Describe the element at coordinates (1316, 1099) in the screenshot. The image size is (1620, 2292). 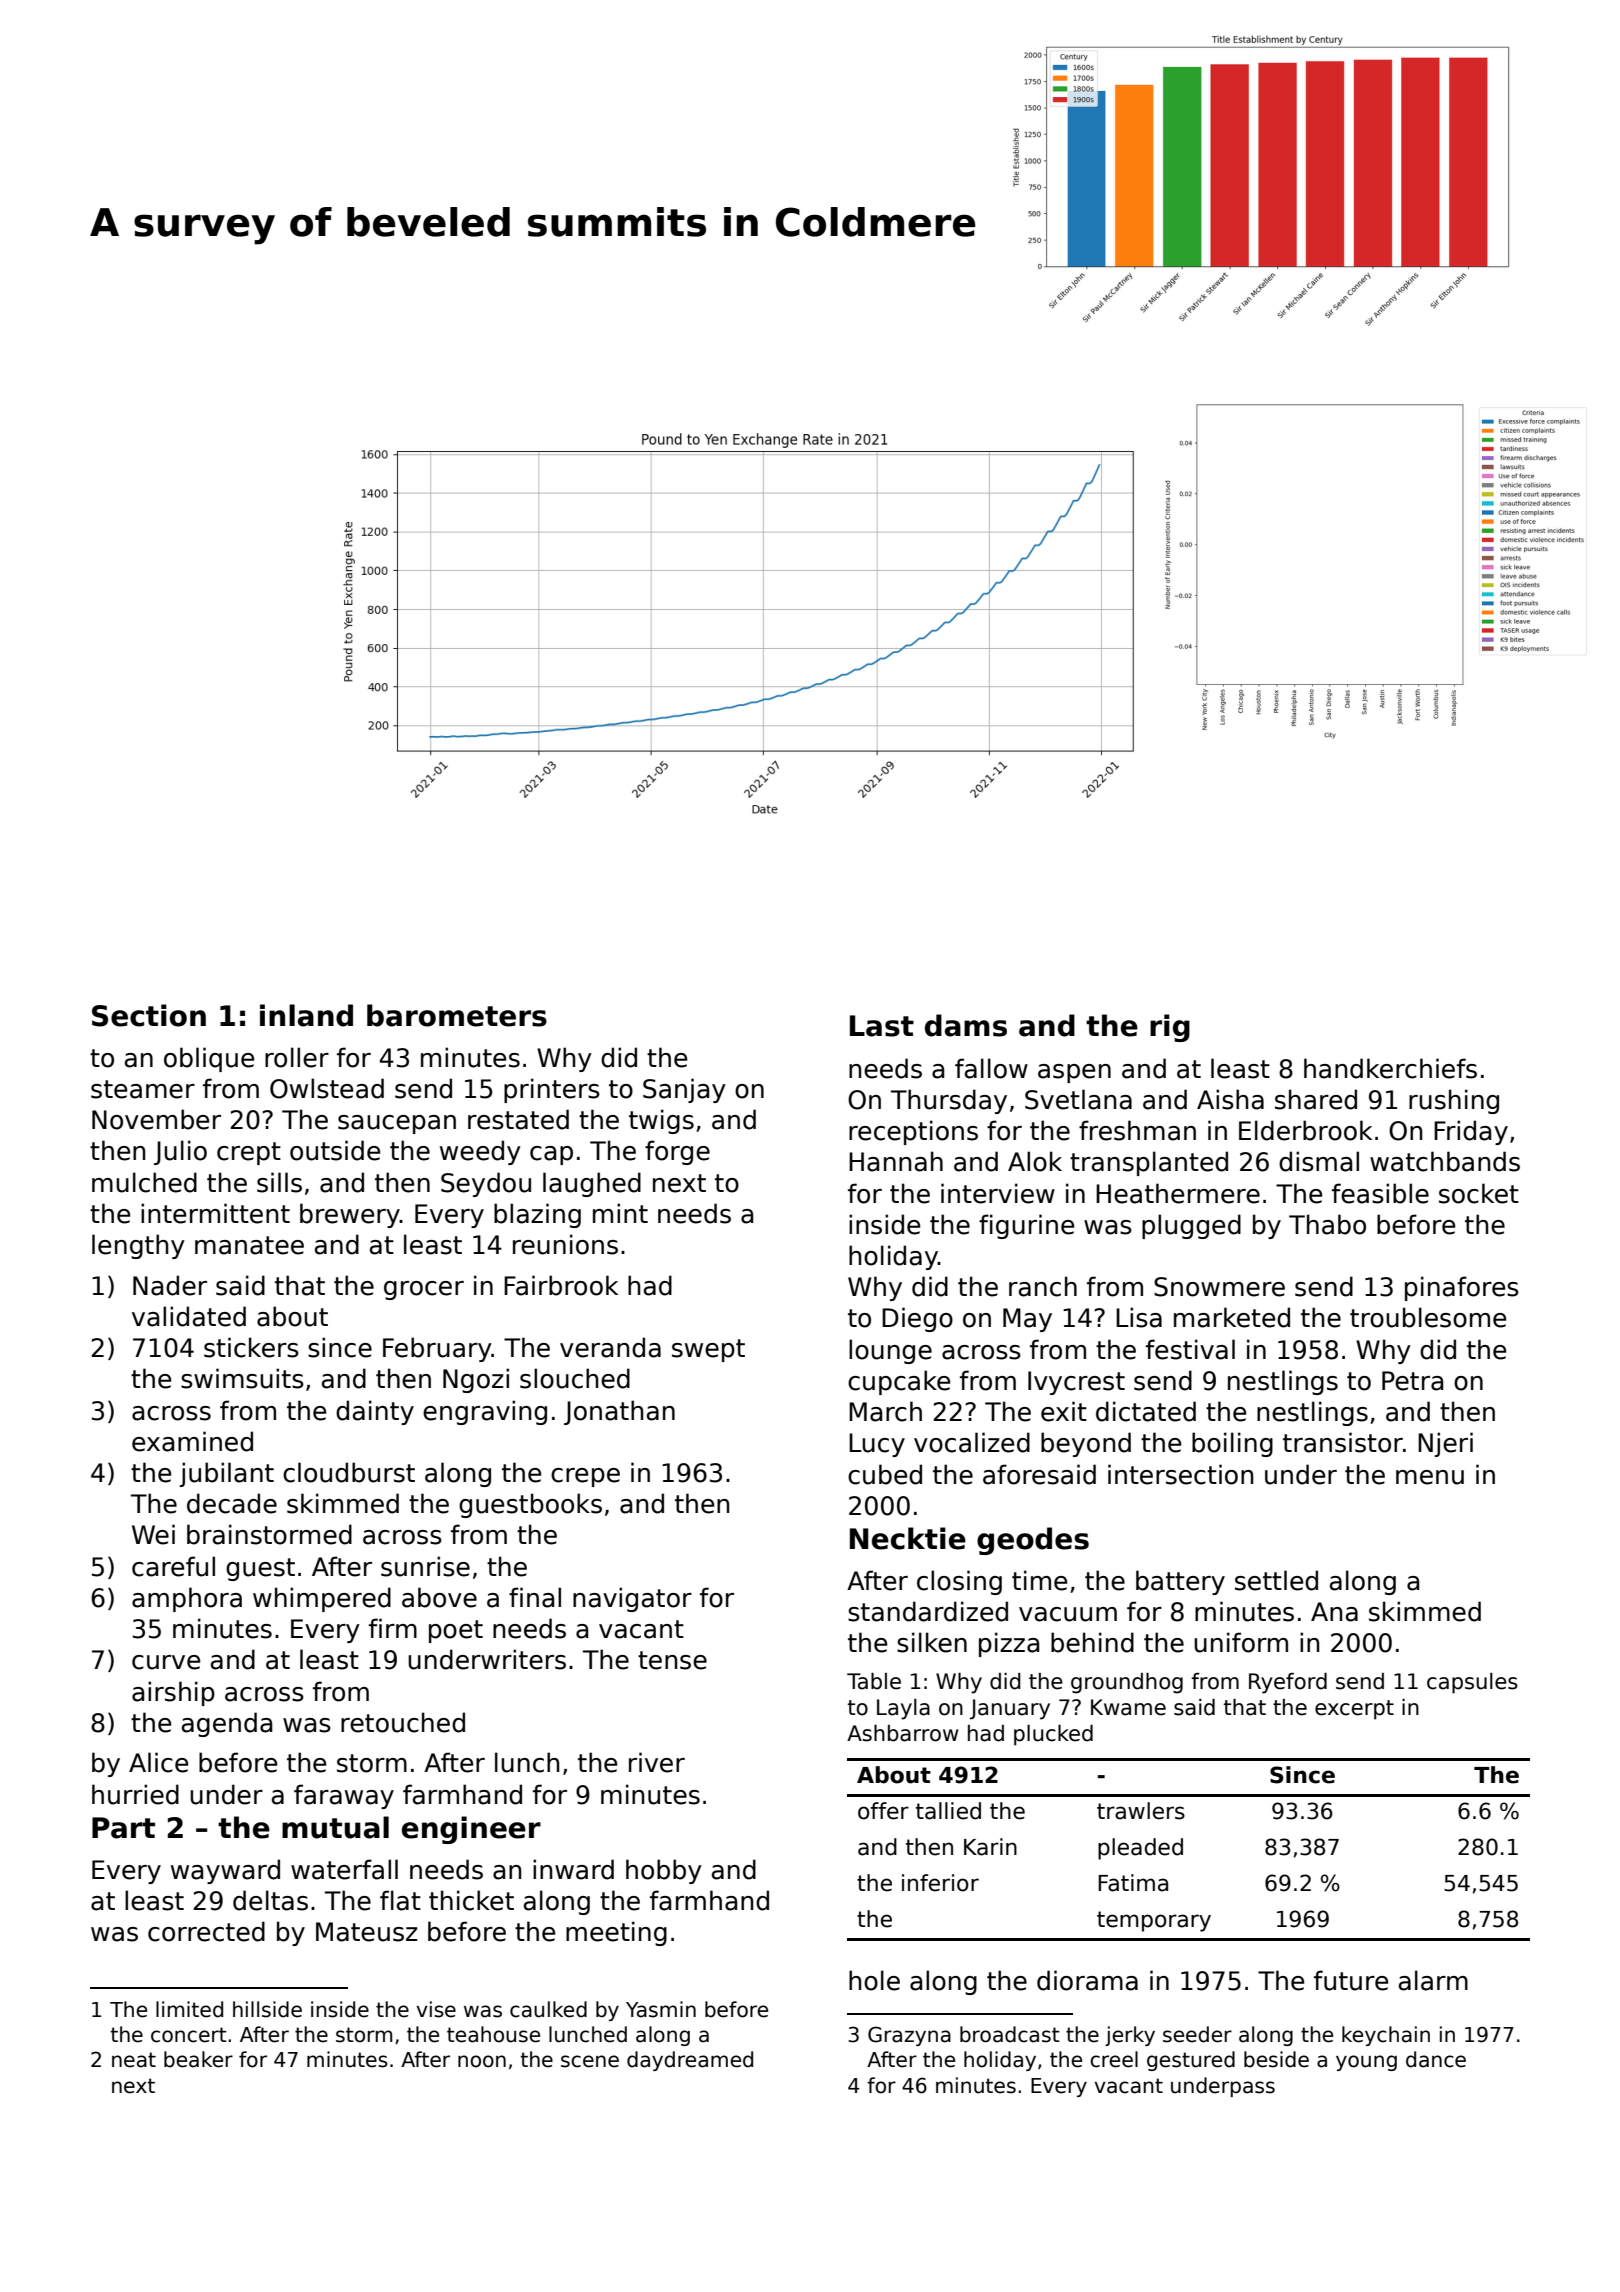
I see `shared` at that location.
